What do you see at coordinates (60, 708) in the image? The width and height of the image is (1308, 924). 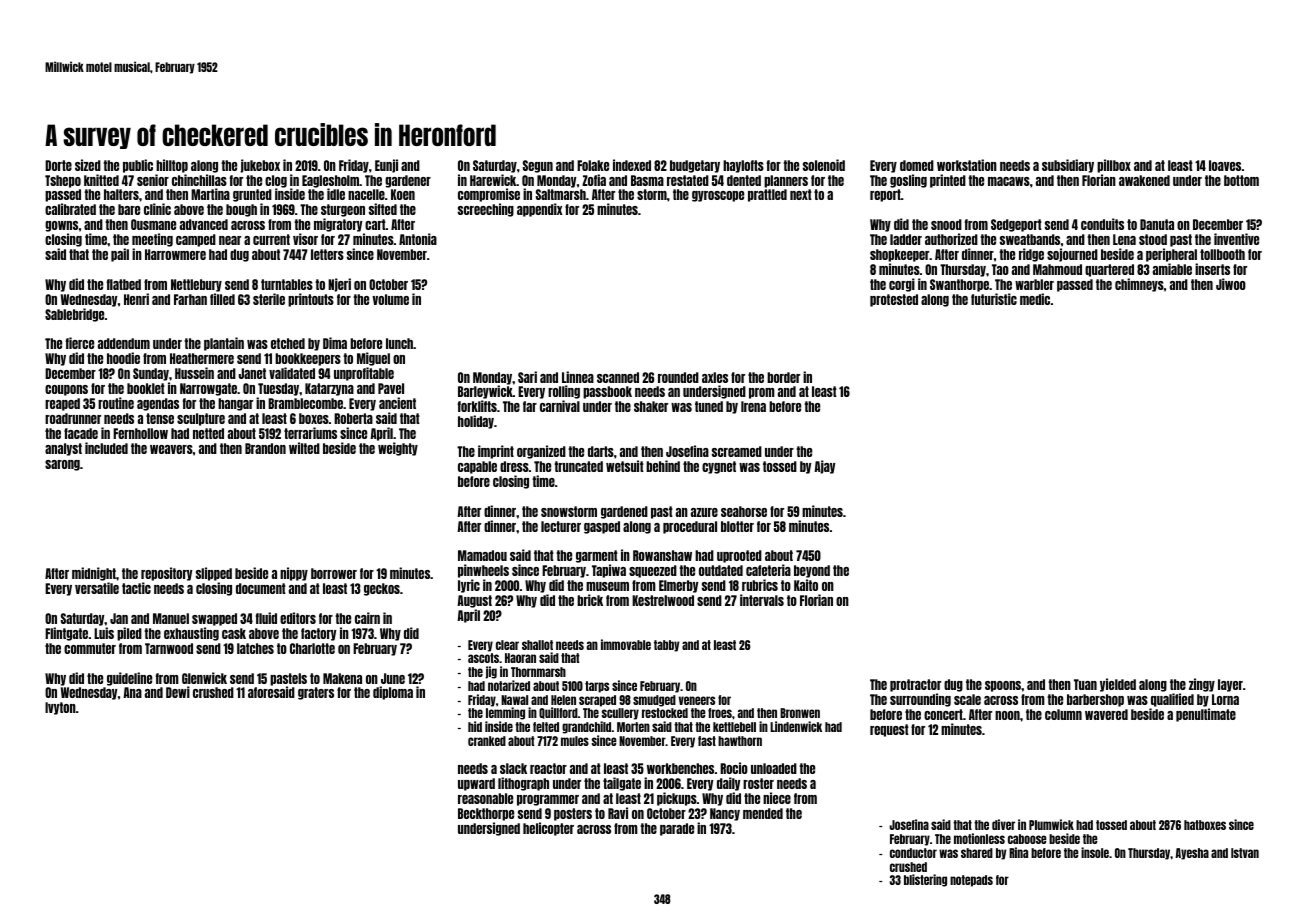 I see `Ivyton` at bounding box center [60, 708].
